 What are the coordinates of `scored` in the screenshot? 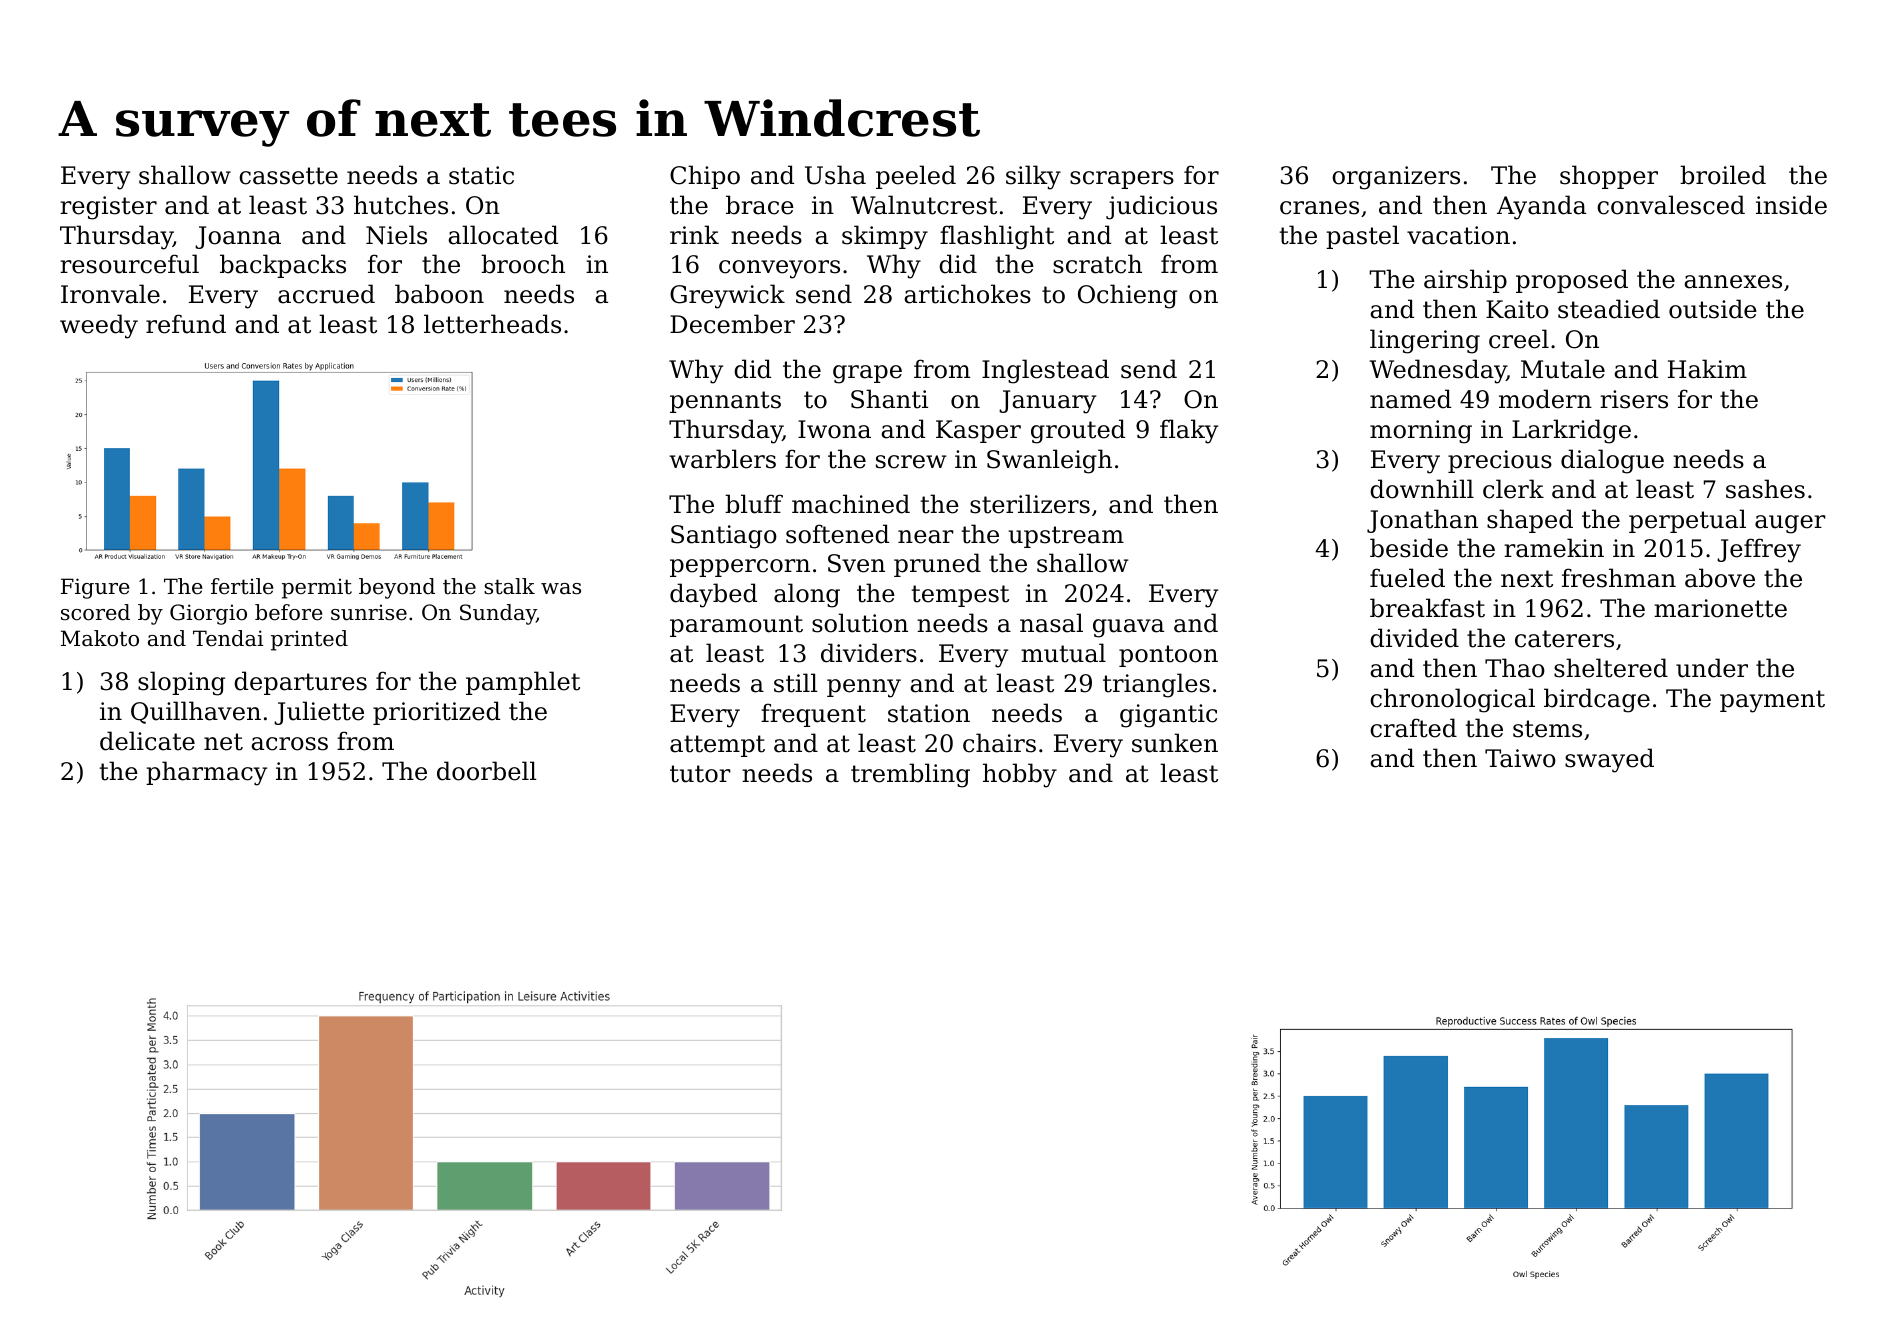 It's located at (95, 612).
